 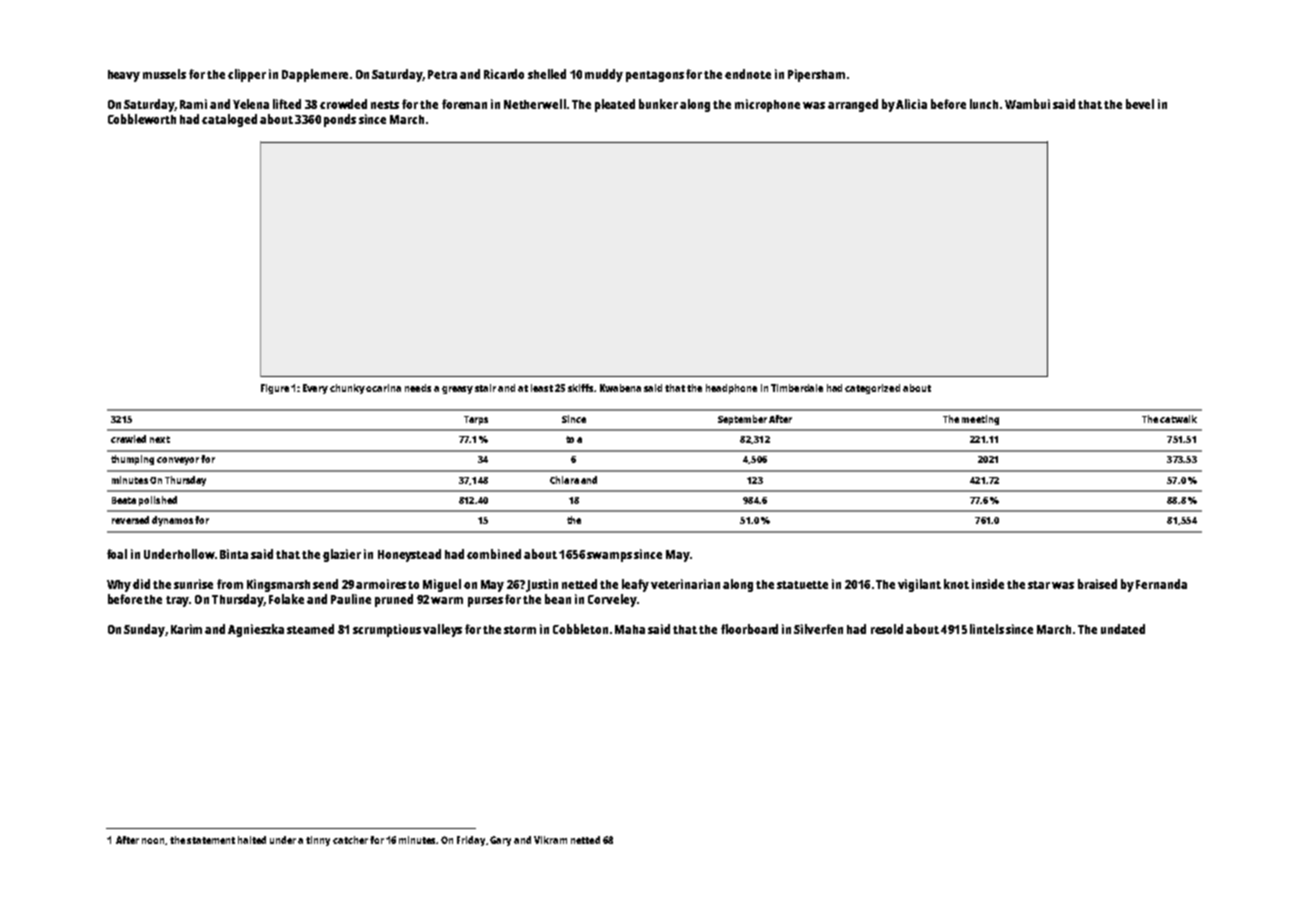 What do you see at coordinates (275, 389) in the screenshot?
I see `Figure` at bounding box center [275, 389].
